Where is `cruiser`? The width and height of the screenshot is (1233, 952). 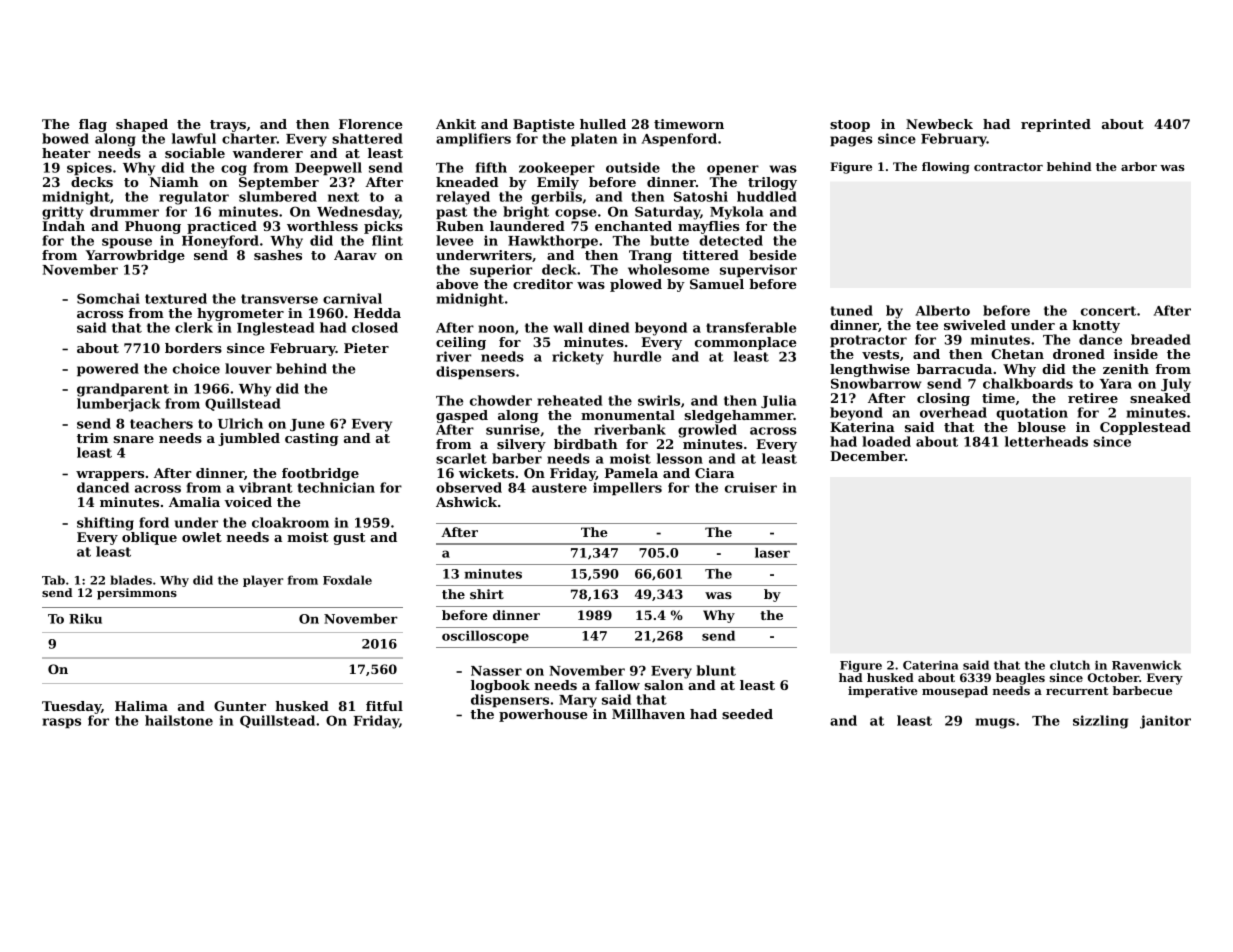 cruiser is located at coordinates (751, 487).
